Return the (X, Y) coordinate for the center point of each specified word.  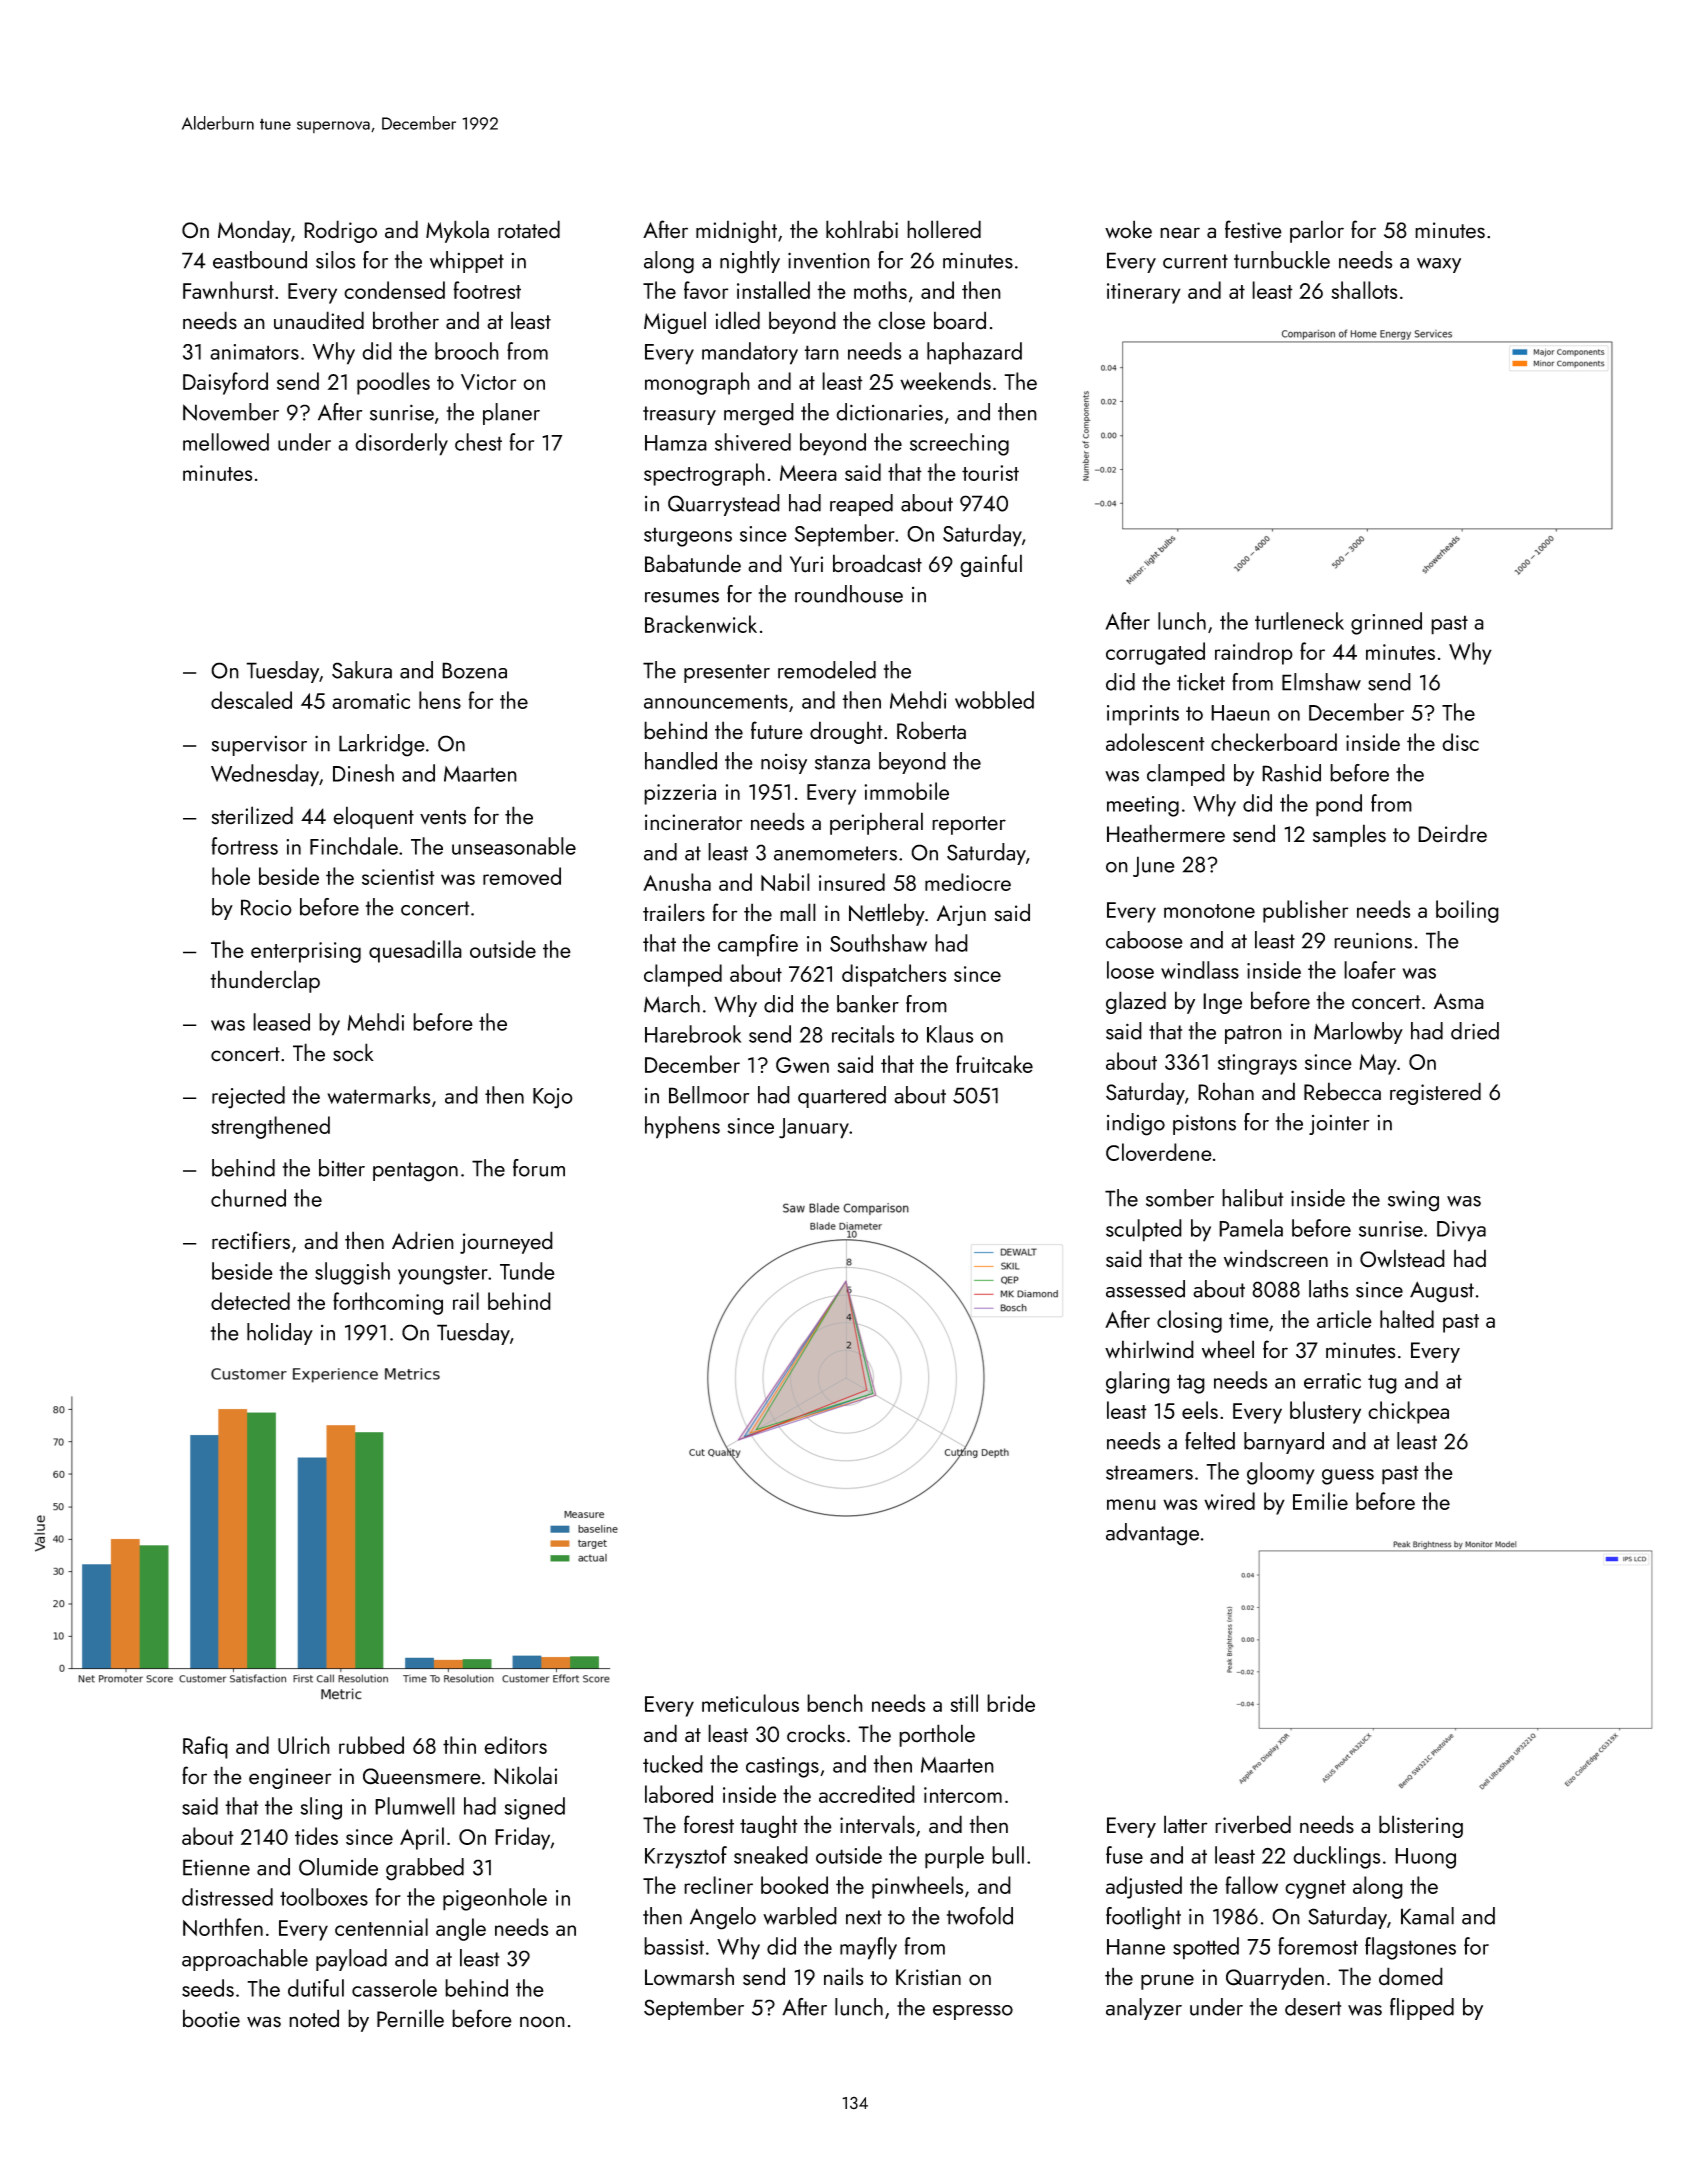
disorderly (401, 444)
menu (1131, 1504)
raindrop (1254, 653)
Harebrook (693, 1034)
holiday (280, 1334)
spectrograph (704, 474)
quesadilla (415, 951)
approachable (245, 1960)
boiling (1467, 911)
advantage (1152, 1534)
